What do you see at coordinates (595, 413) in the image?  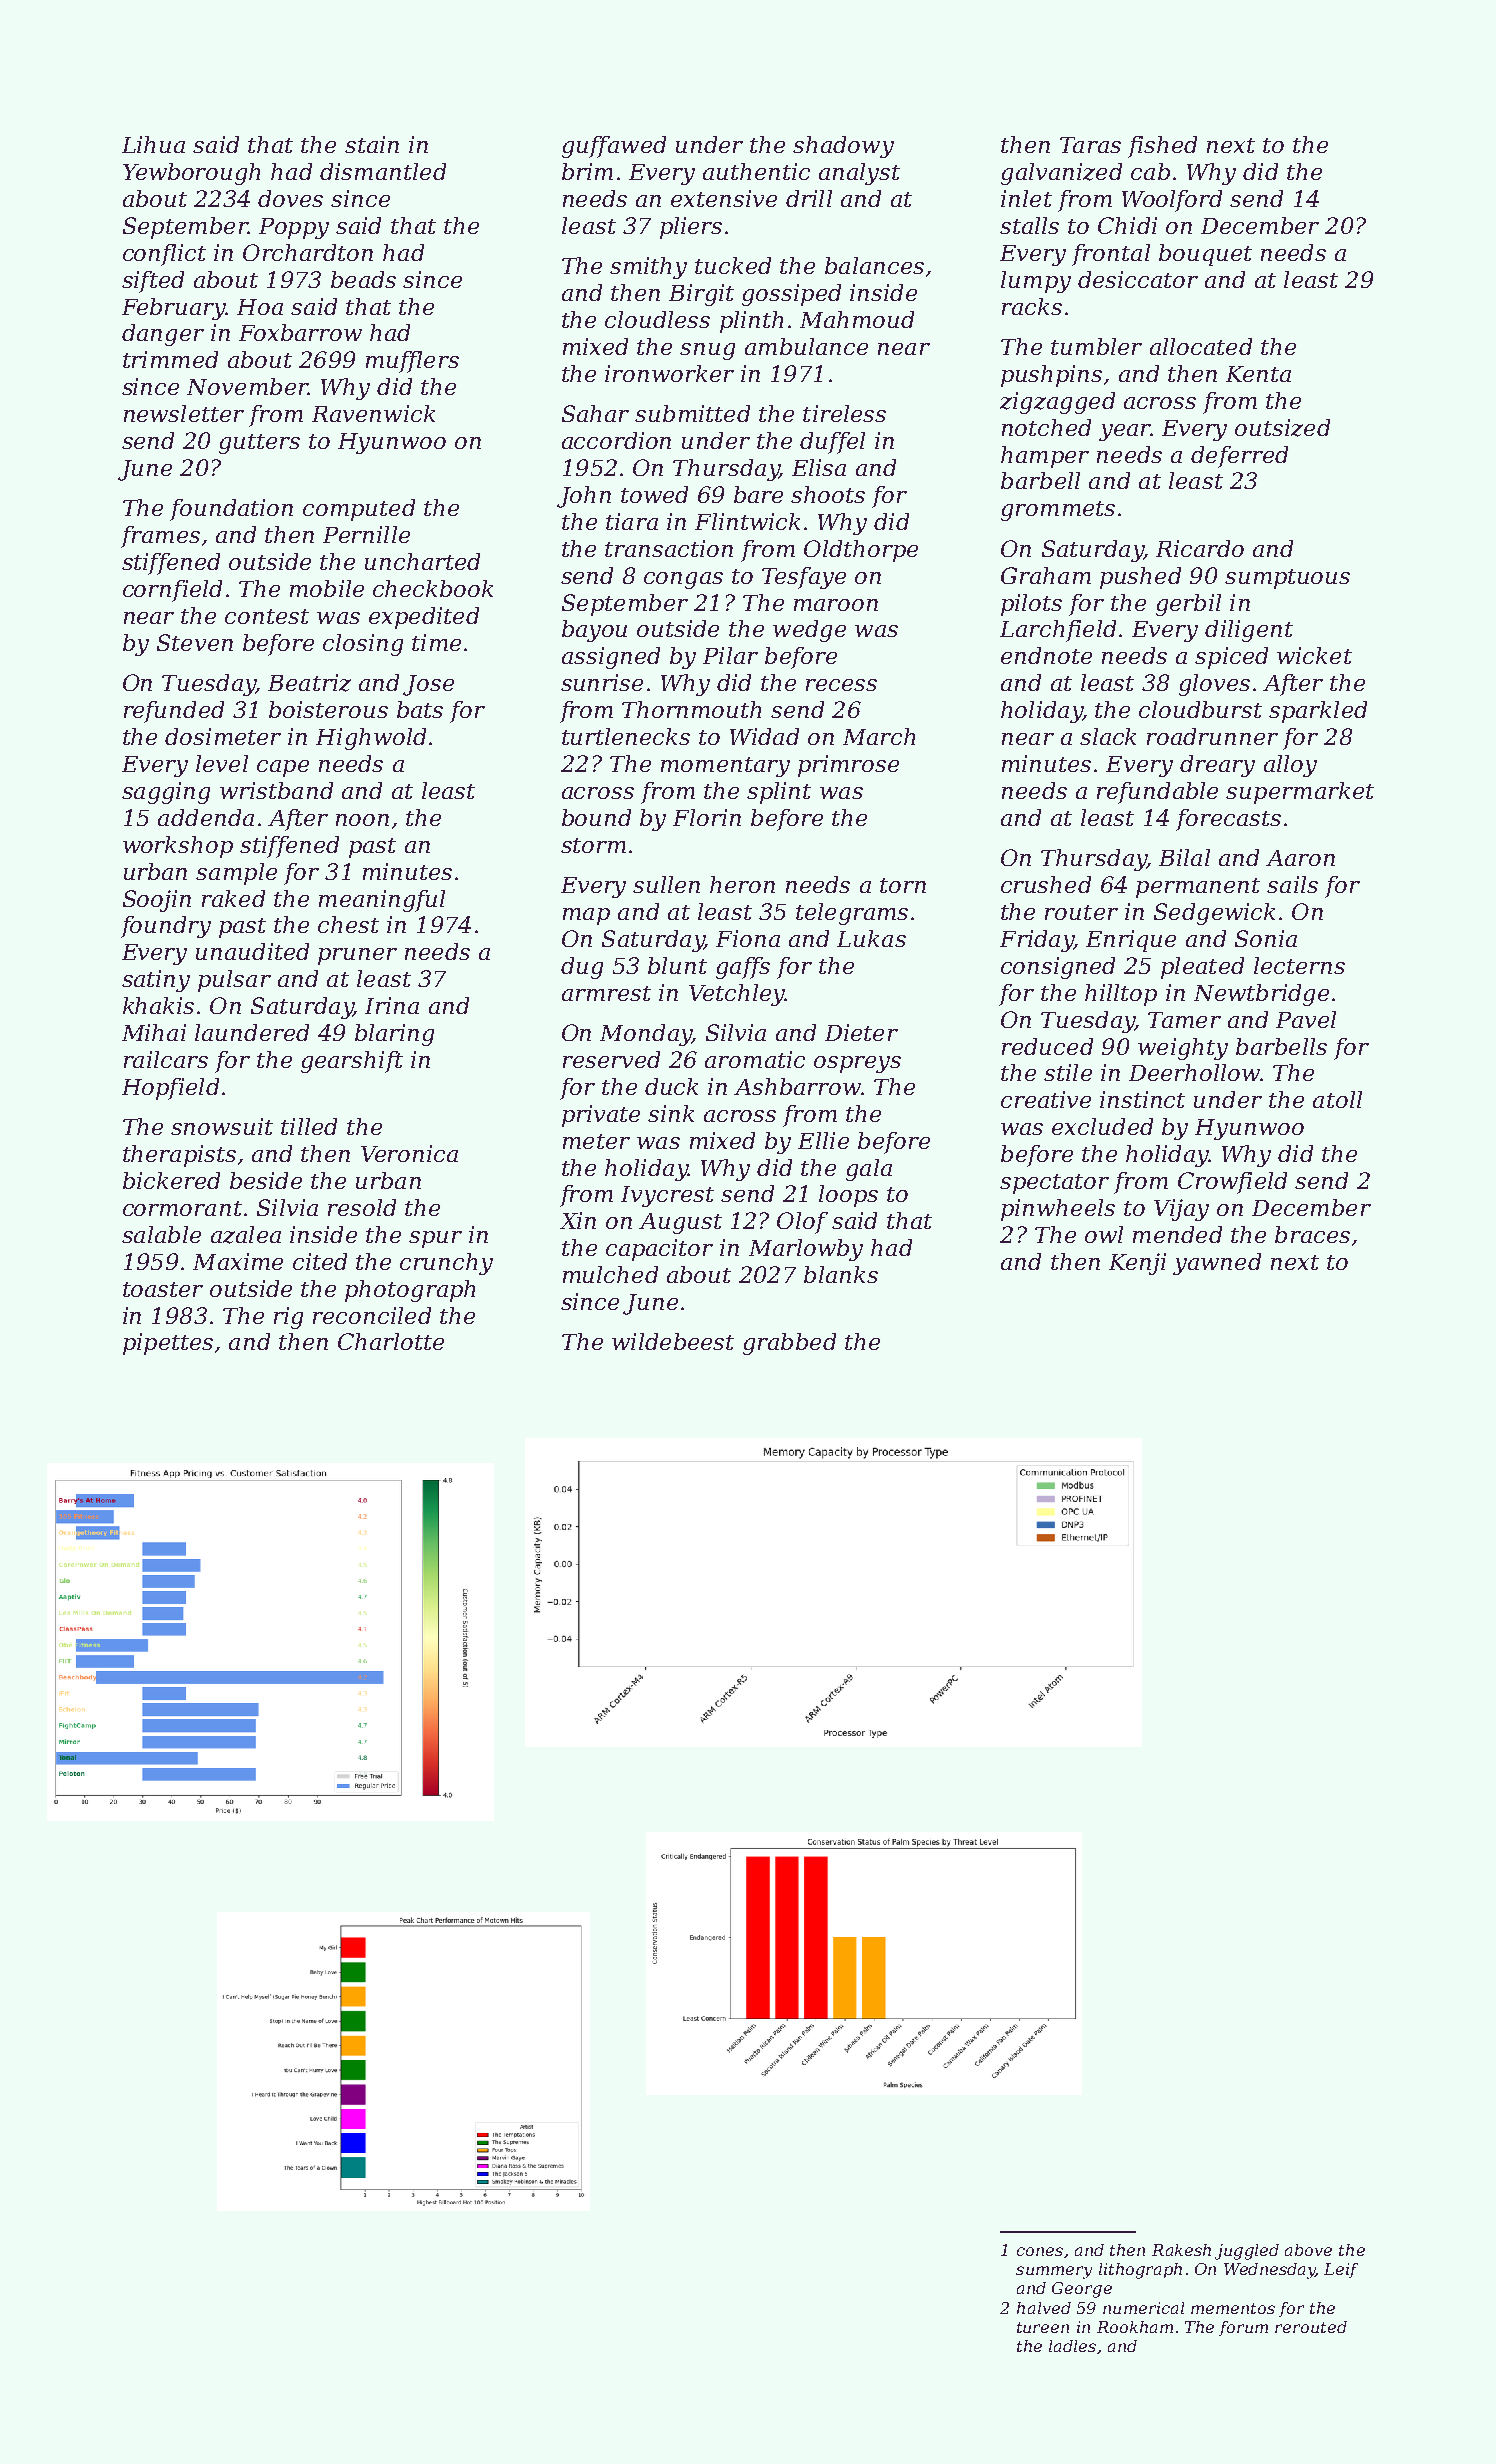 I see `Sahar` at bounding box center [595, 413].
